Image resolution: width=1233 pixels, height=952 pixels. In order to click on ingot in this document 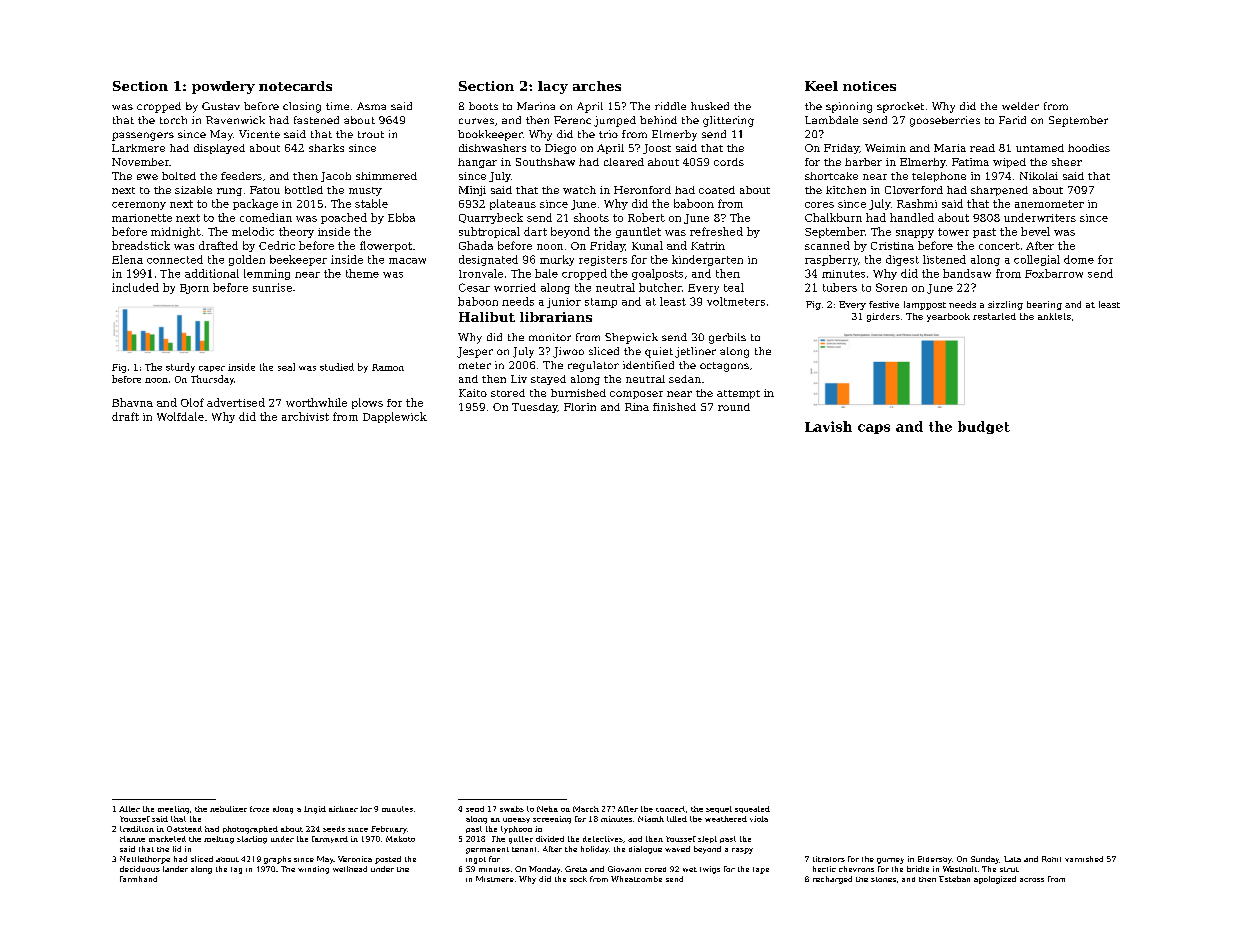, I will do `click(476, 860)`.
